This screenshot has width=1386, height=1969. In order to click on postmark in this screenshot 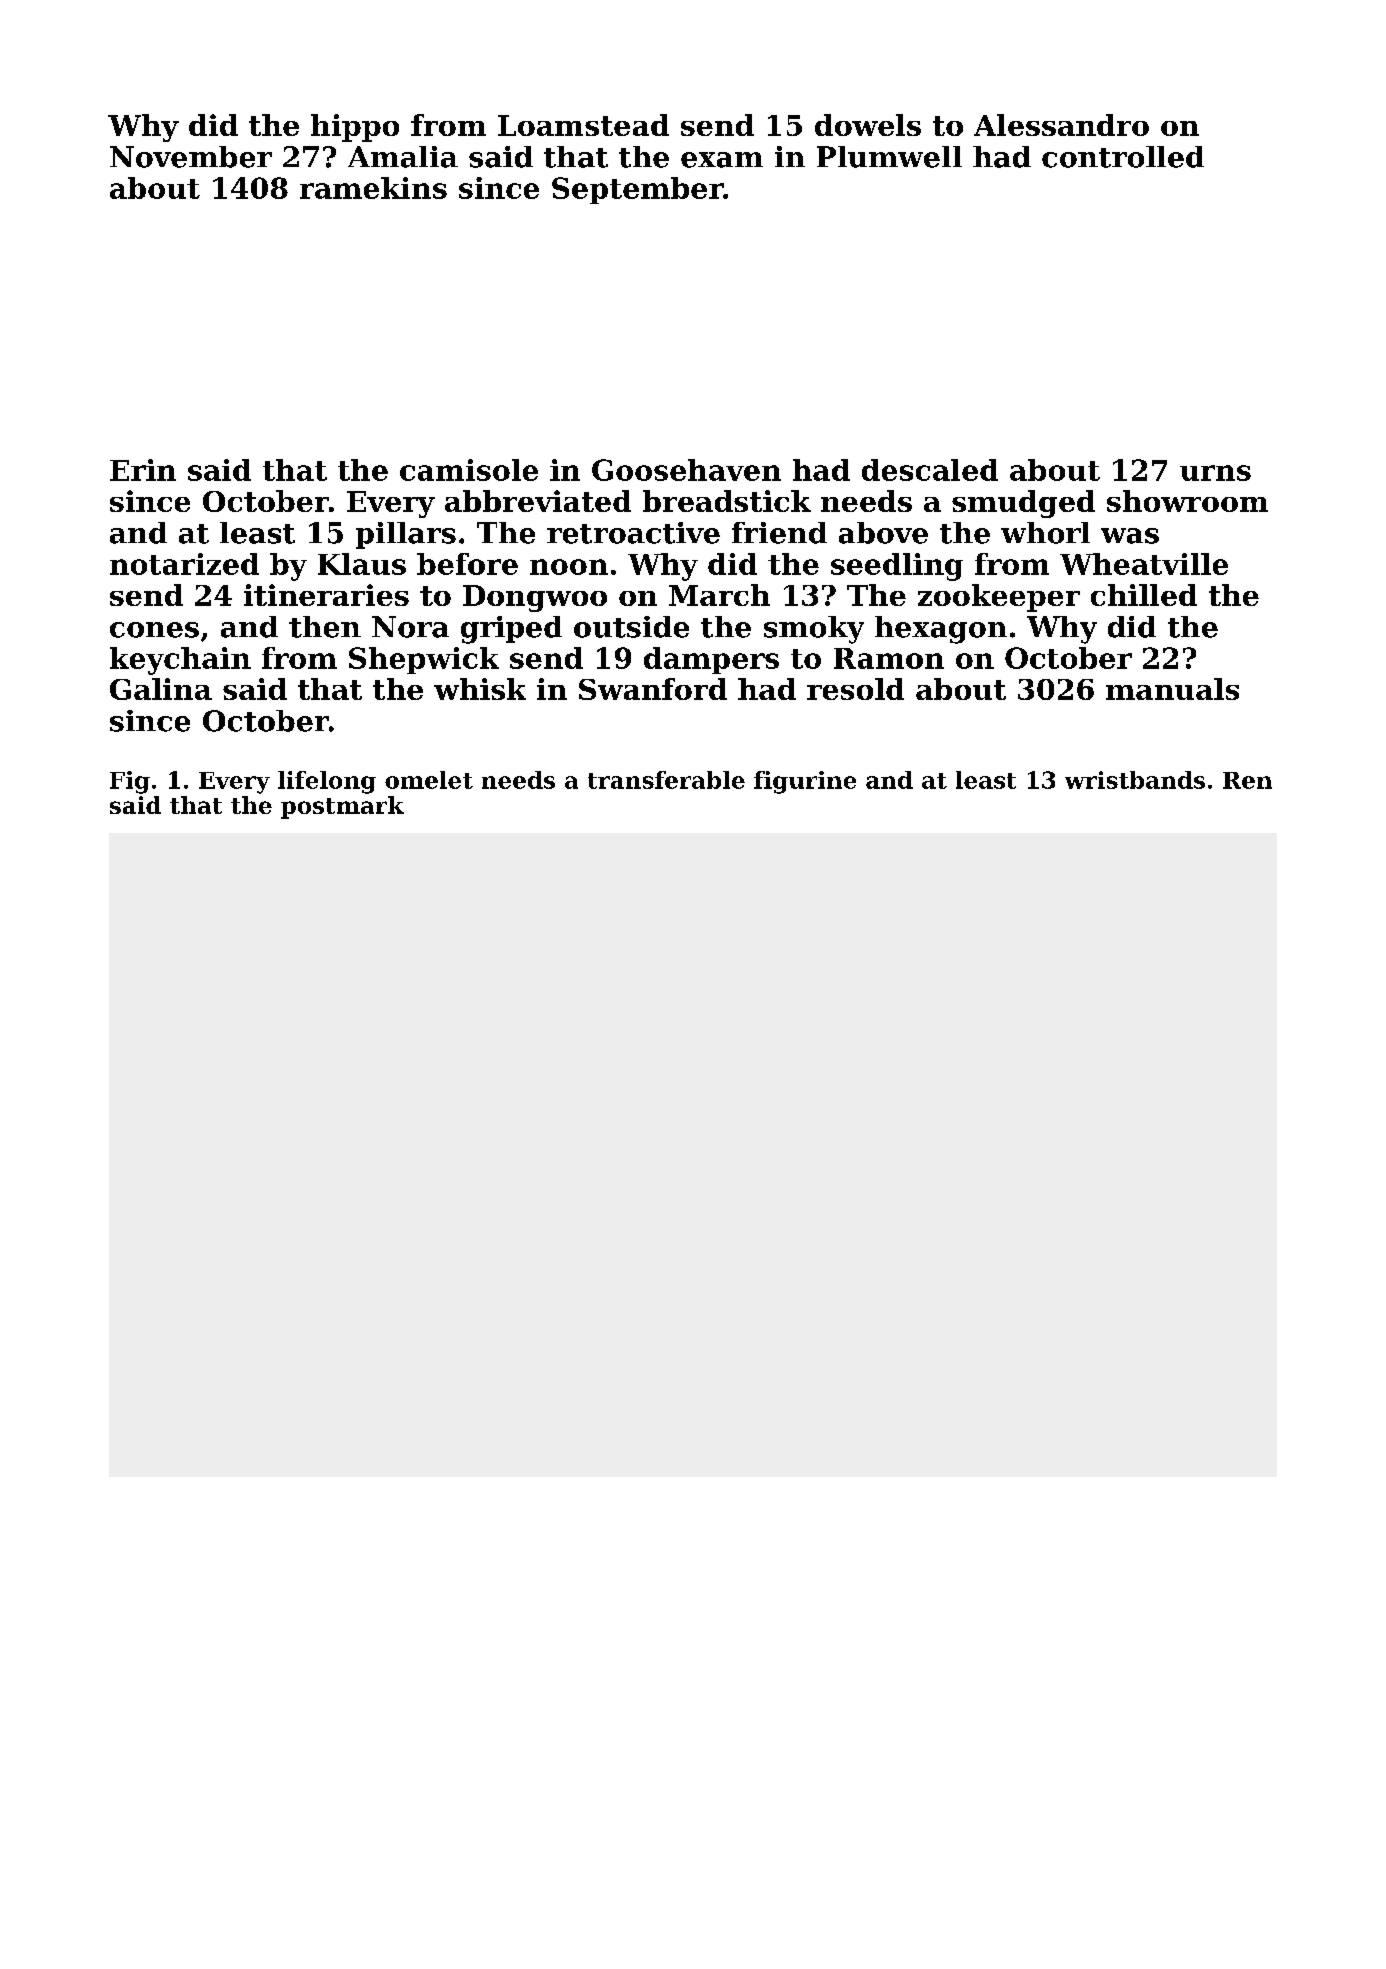, I will do `click(342, 807)`.
